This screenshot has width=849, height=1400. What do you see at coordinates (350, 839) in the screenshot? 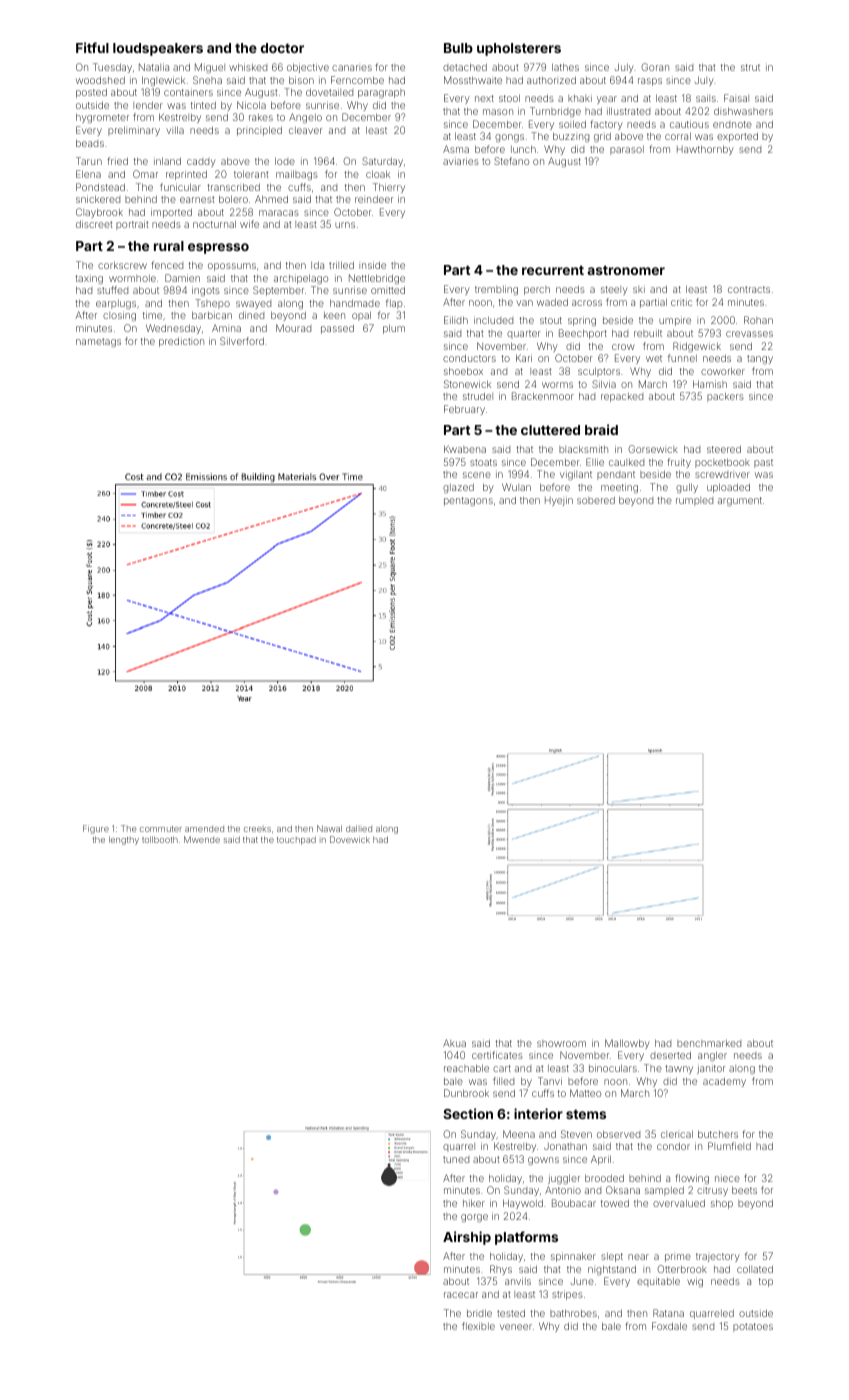
I see `Dovewick` at bounding box center [350, 839].
